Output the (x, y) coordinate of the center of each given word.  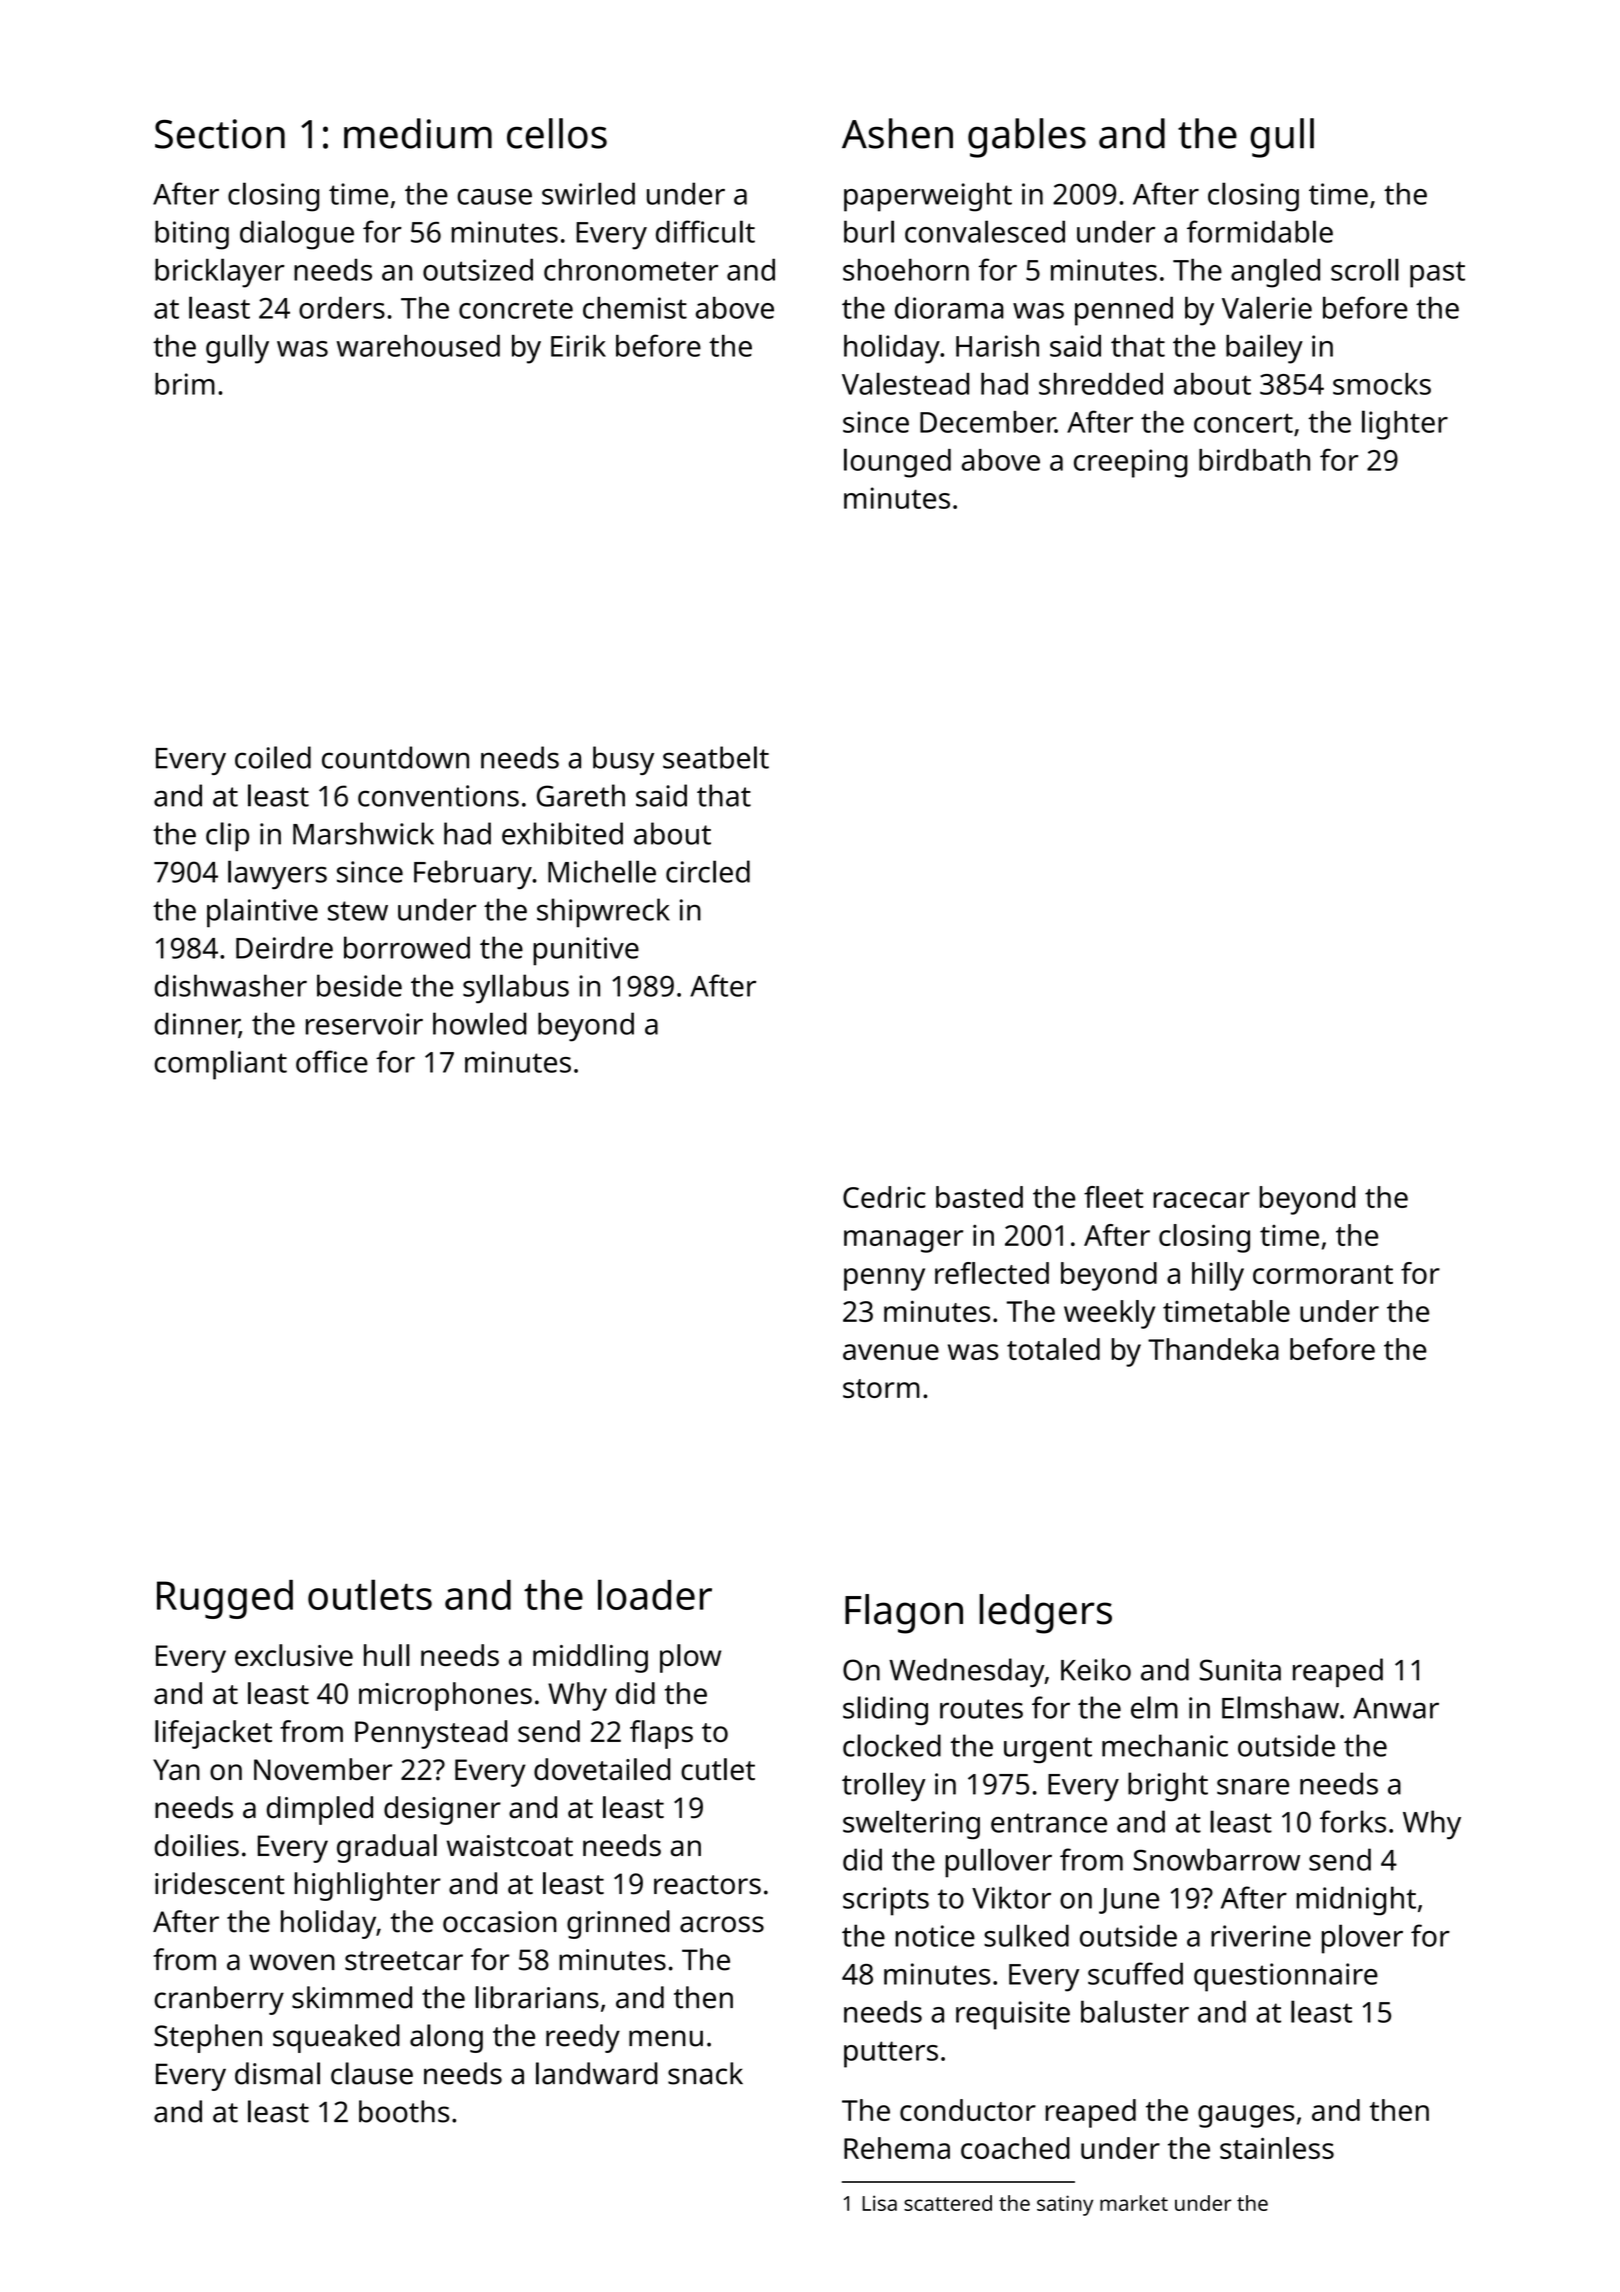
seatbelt (716, 757)
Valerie (1267, 307)
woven (292, 1962)
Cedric (884, 1197)
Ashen (897, 133)
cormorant (1323, 1274)
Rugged (225, 1599)
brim (185, 384)
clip (227, 836)
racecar (1201, 1200)
